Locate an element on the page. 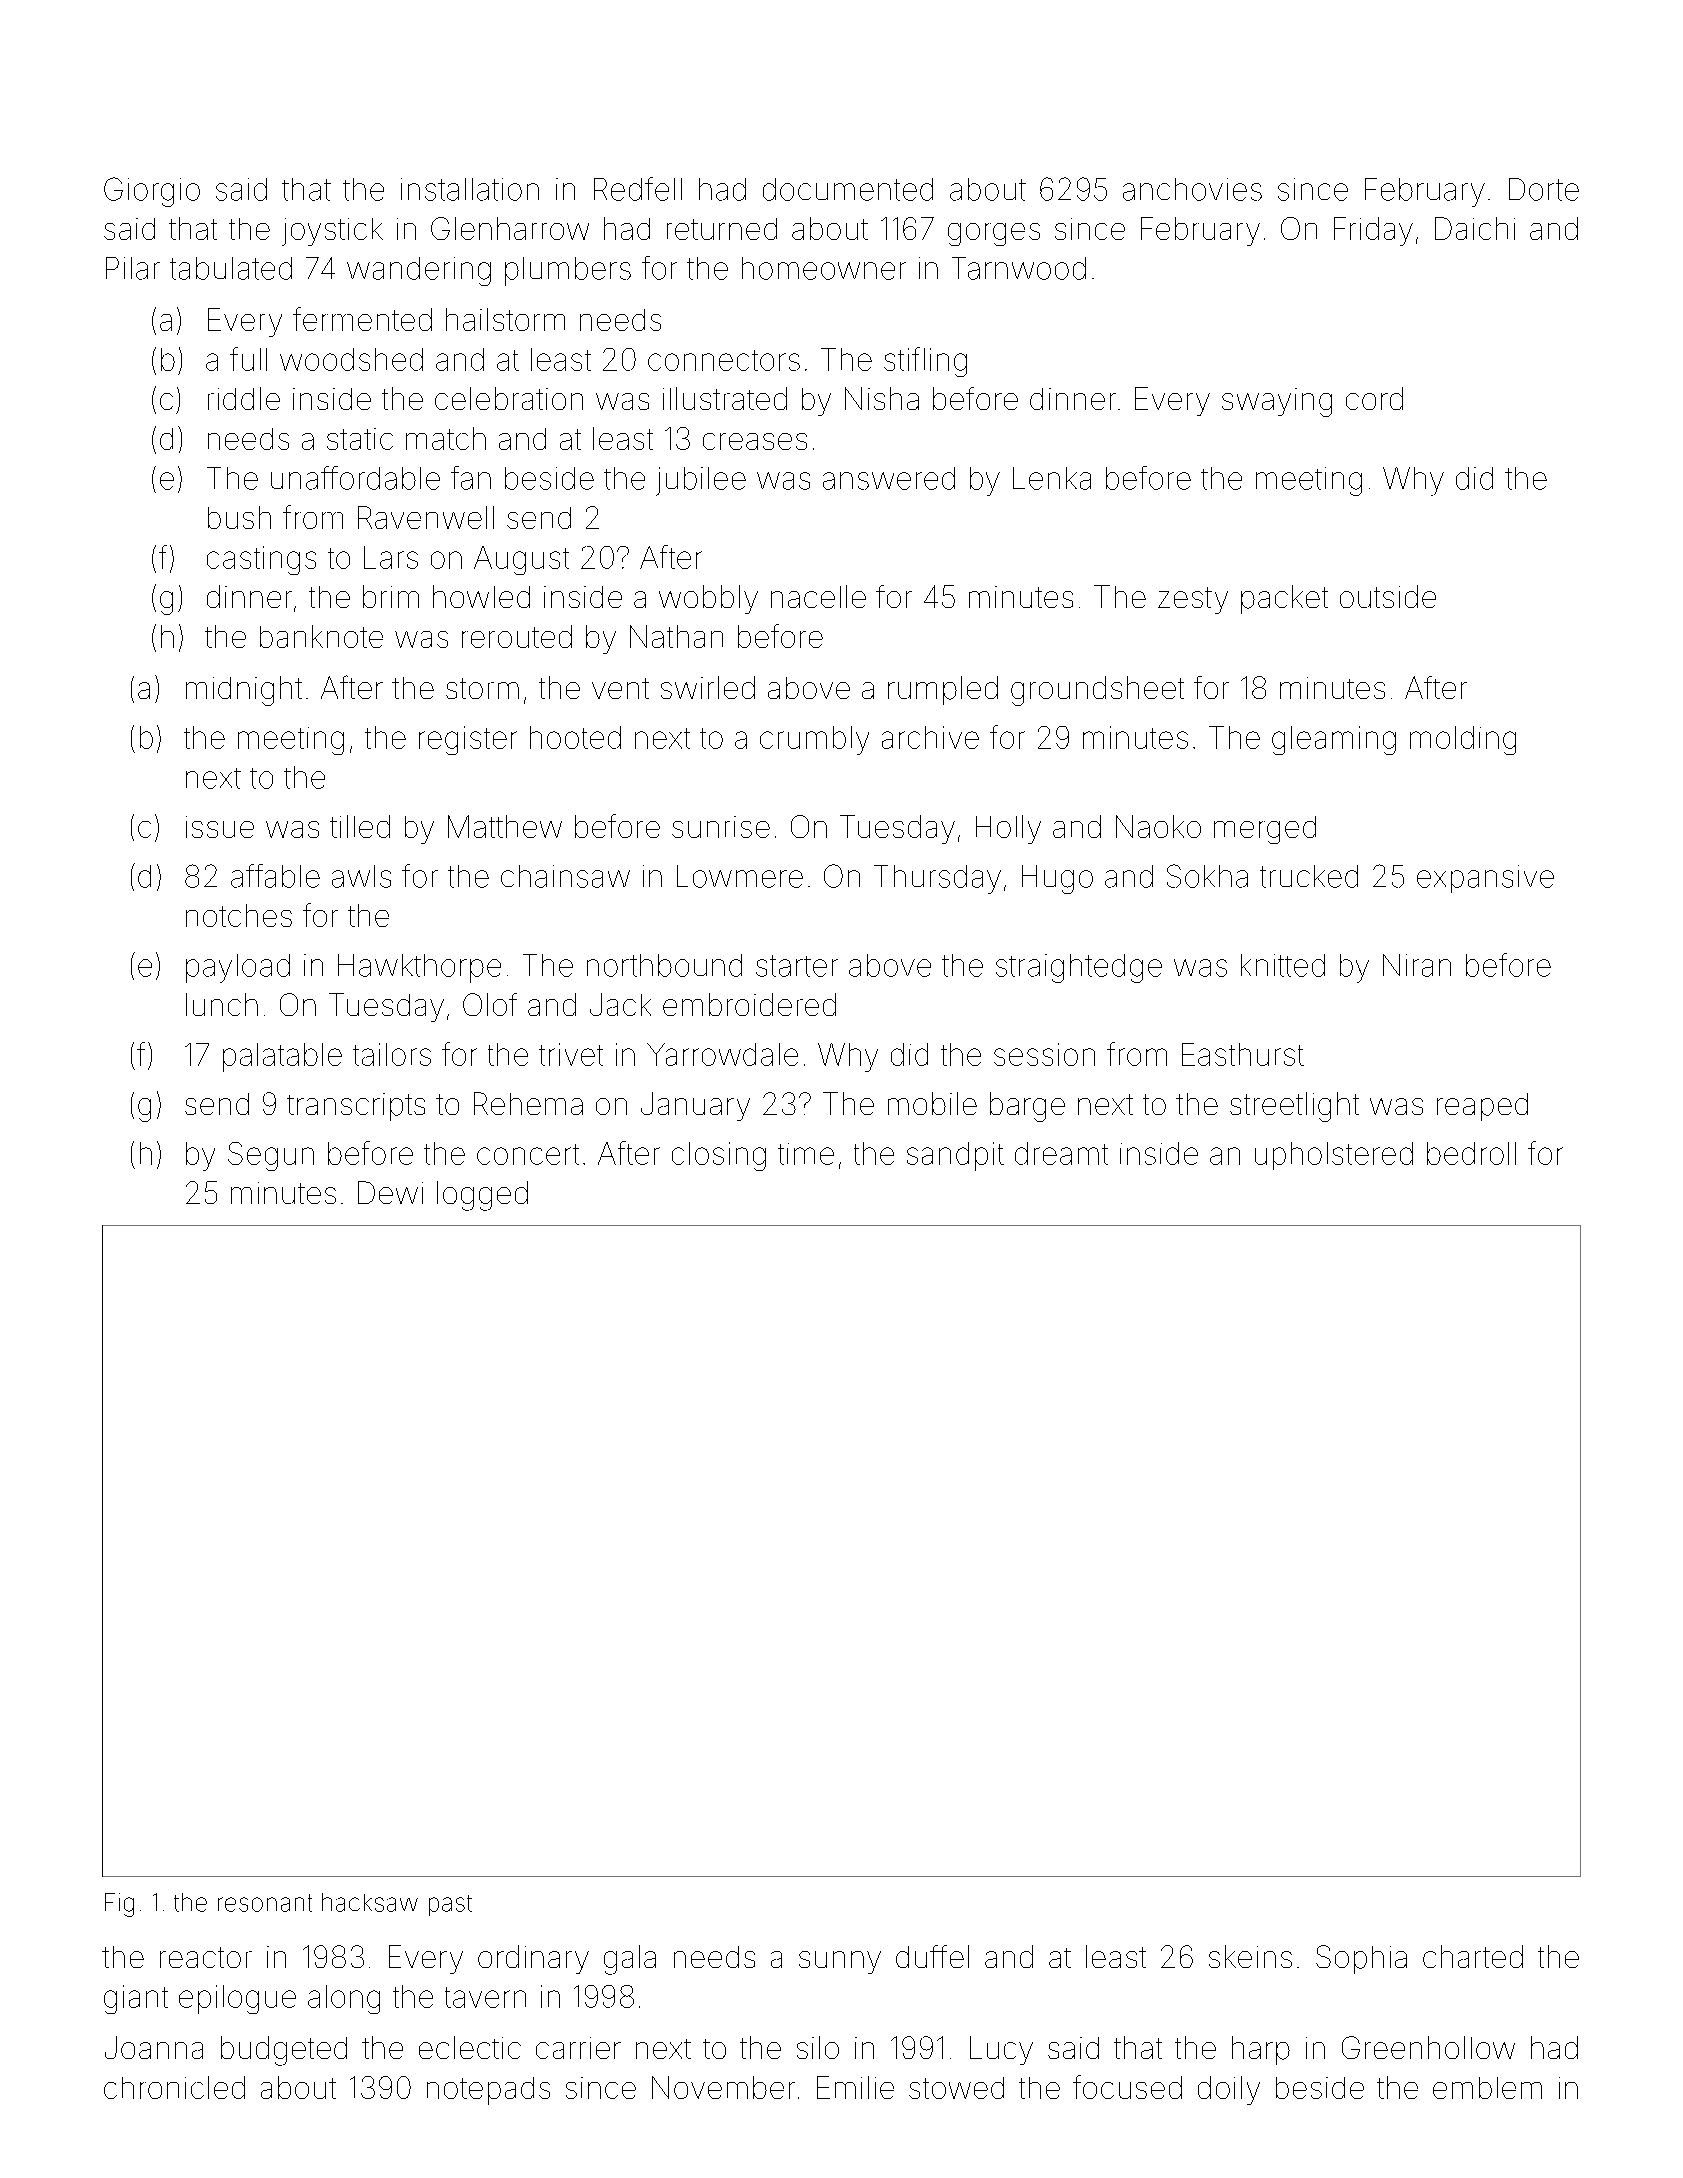  November is located at coordinates (723, 2087).
